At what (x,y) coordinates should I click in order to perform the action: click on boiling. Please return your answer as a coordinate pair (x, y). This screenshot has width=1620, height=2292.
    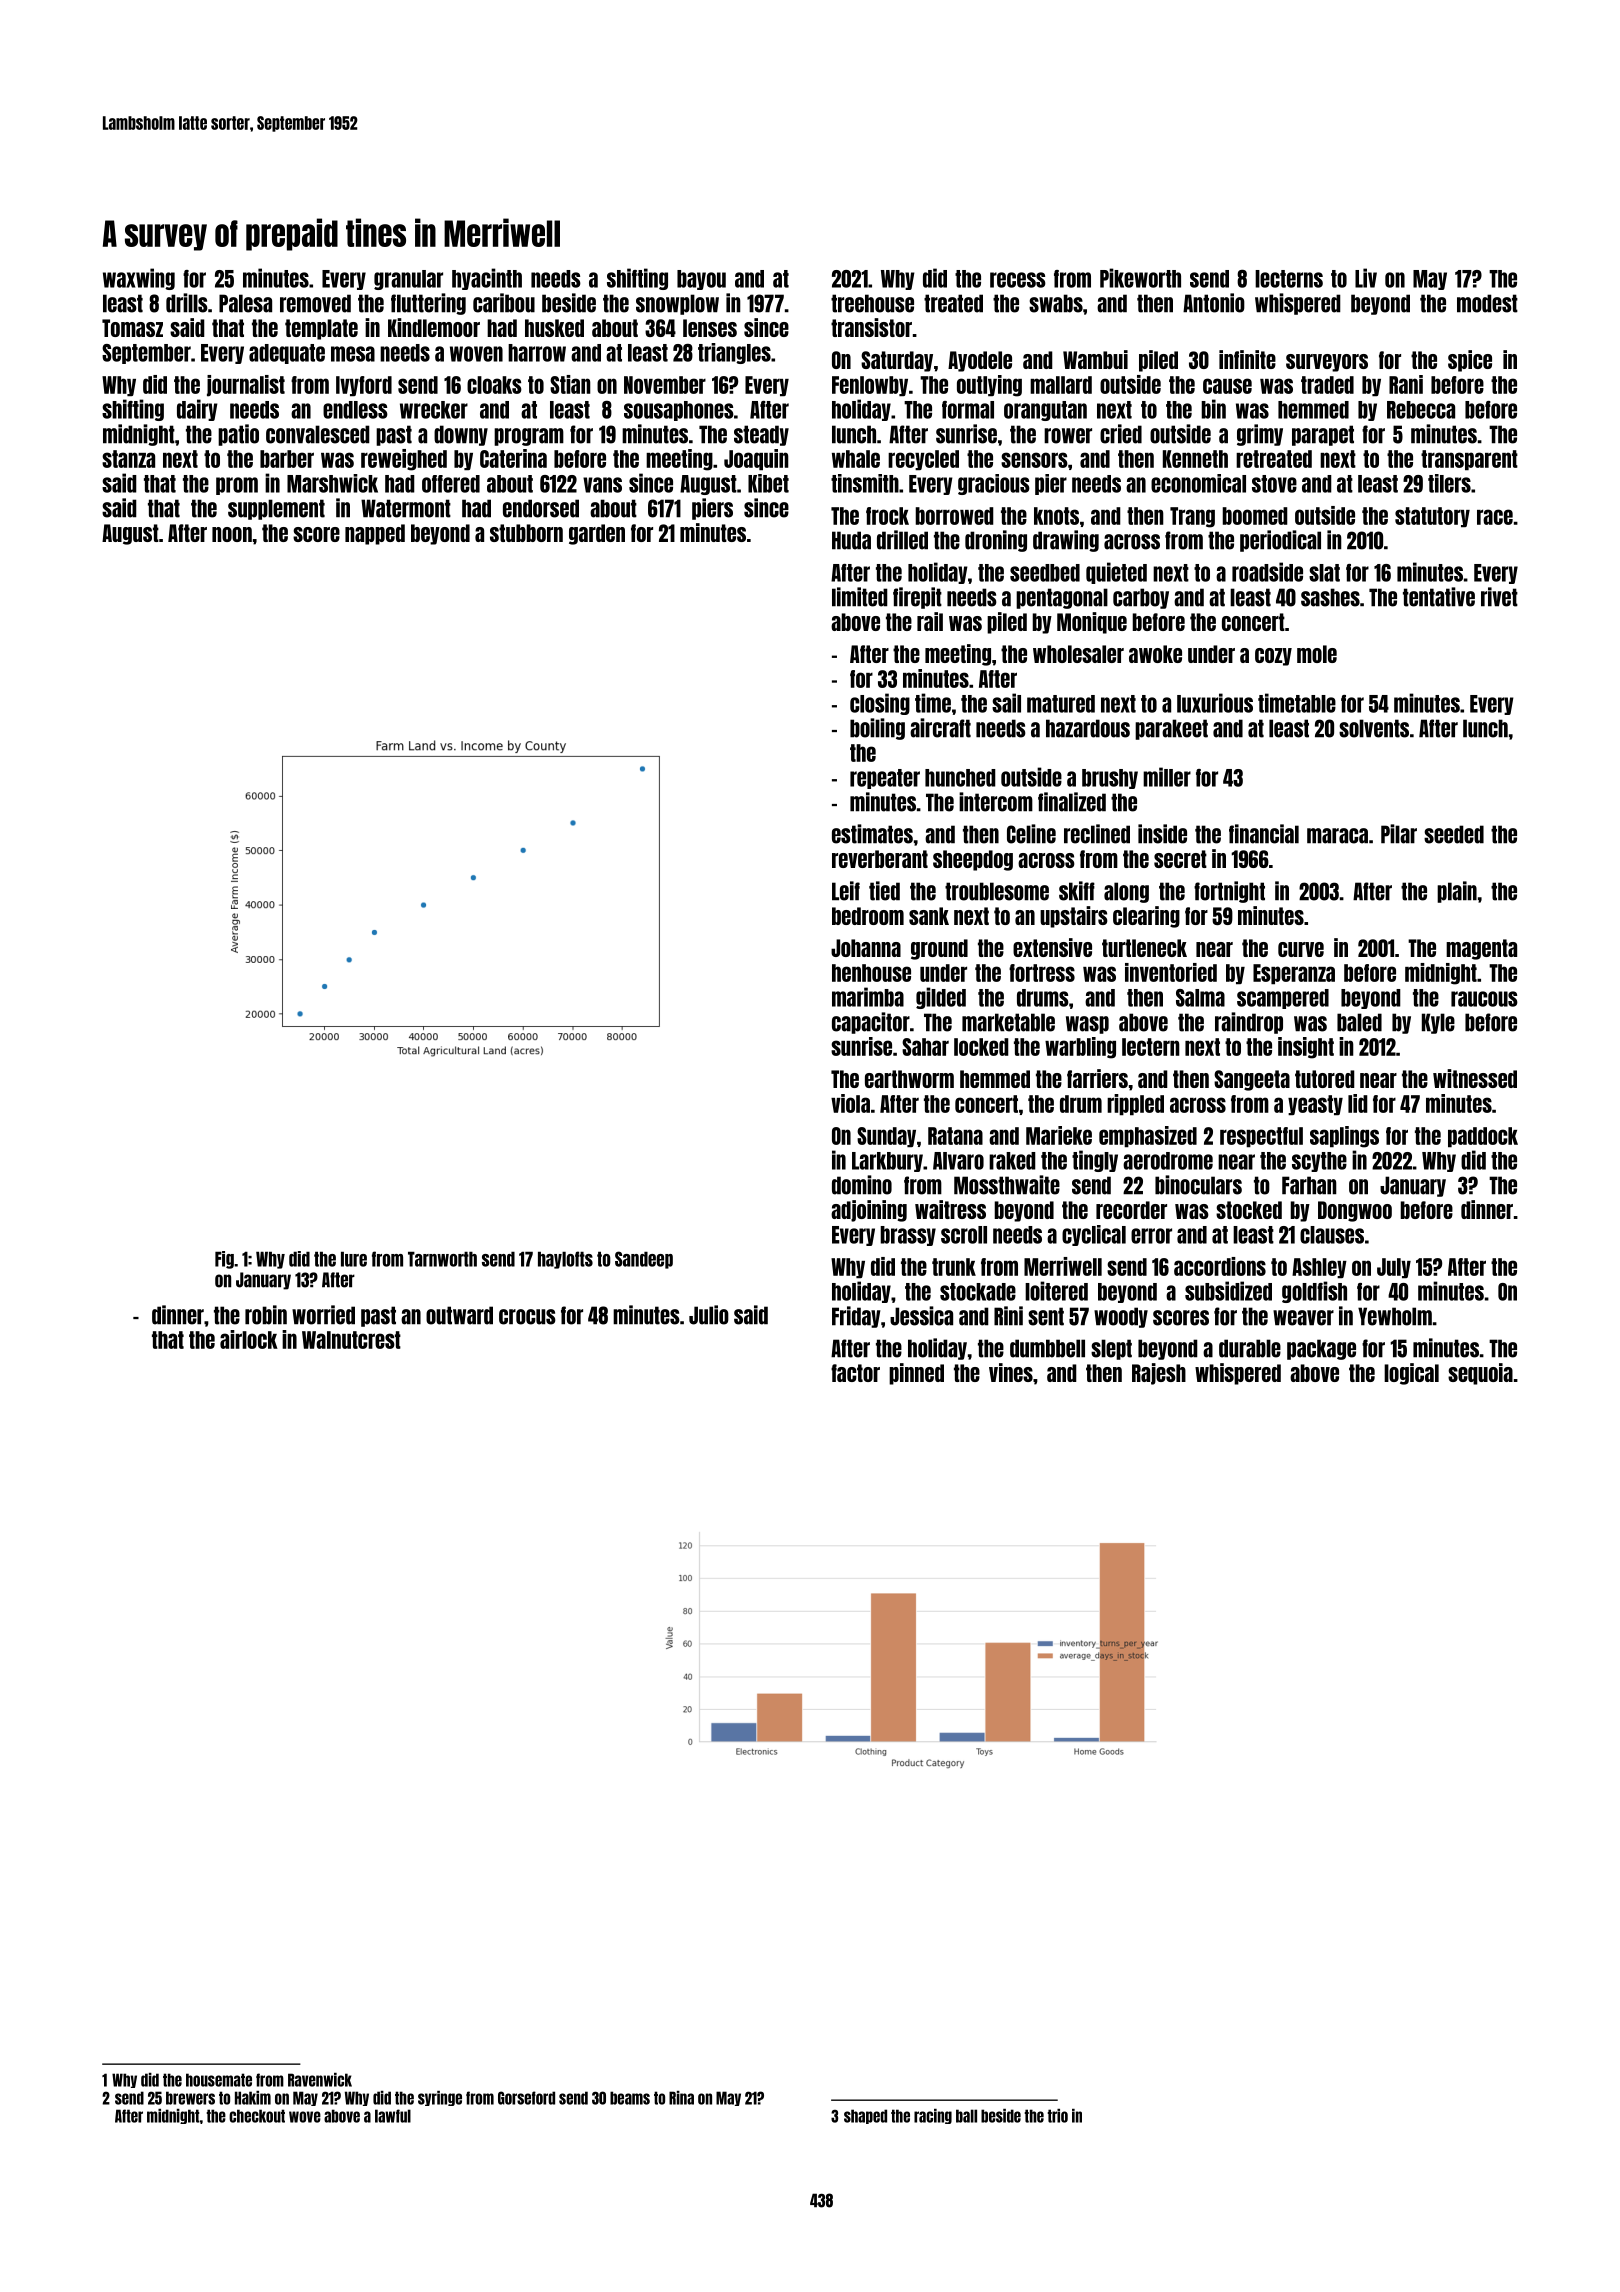
    Looking at the image, I should click on (877, 729).
